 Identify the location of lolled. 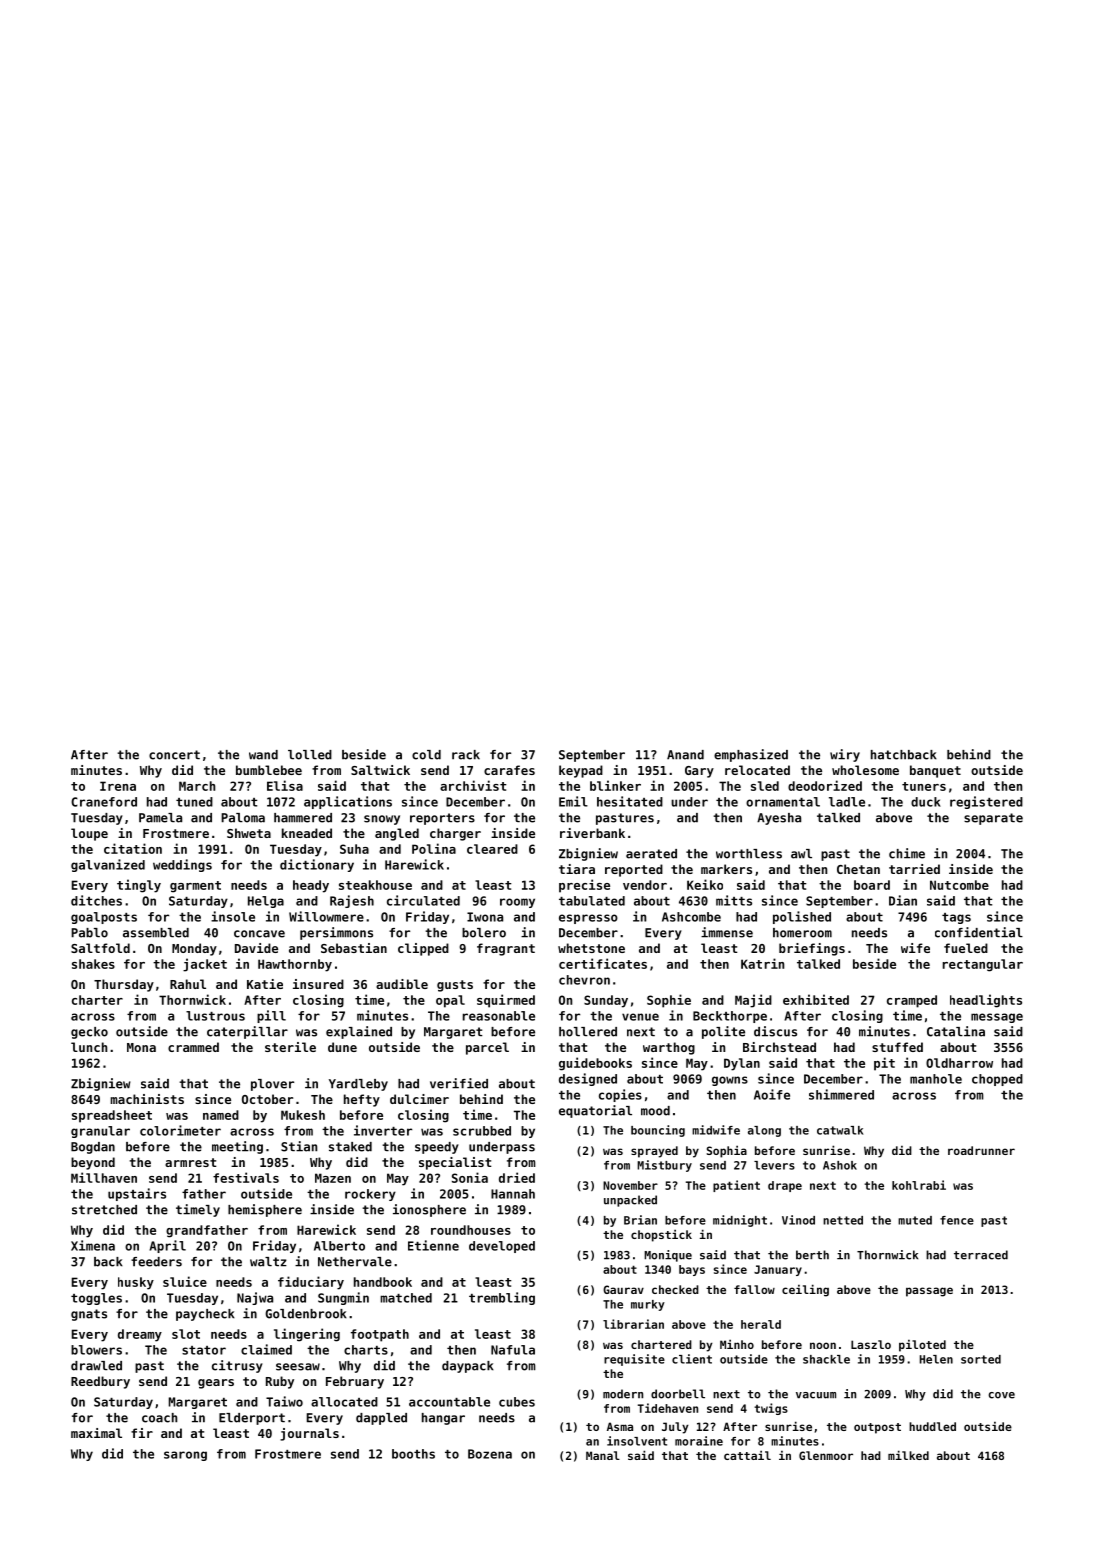
(310, 755).
